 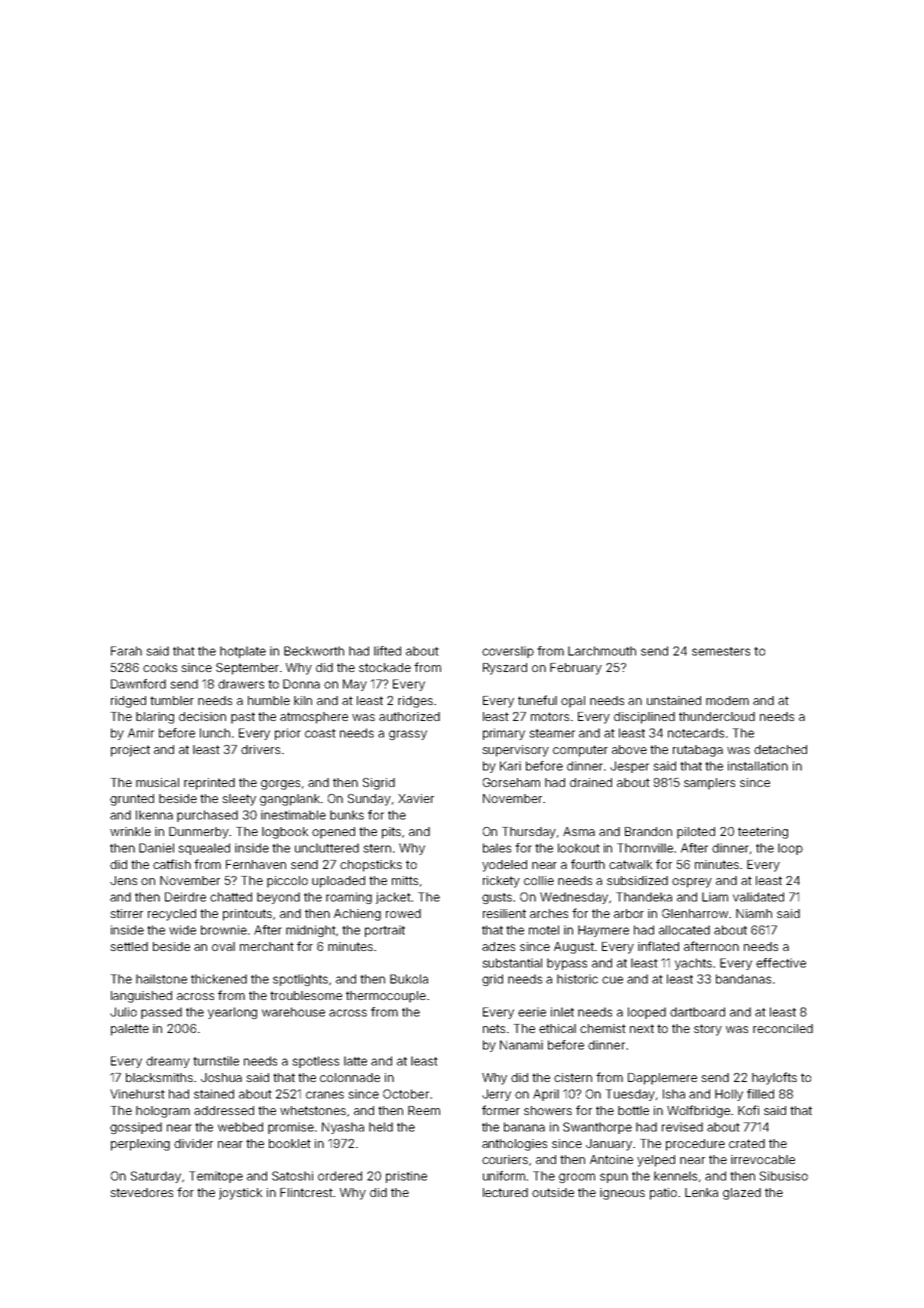 I want to click on Satoshi, so click(x=292, y=1176).
